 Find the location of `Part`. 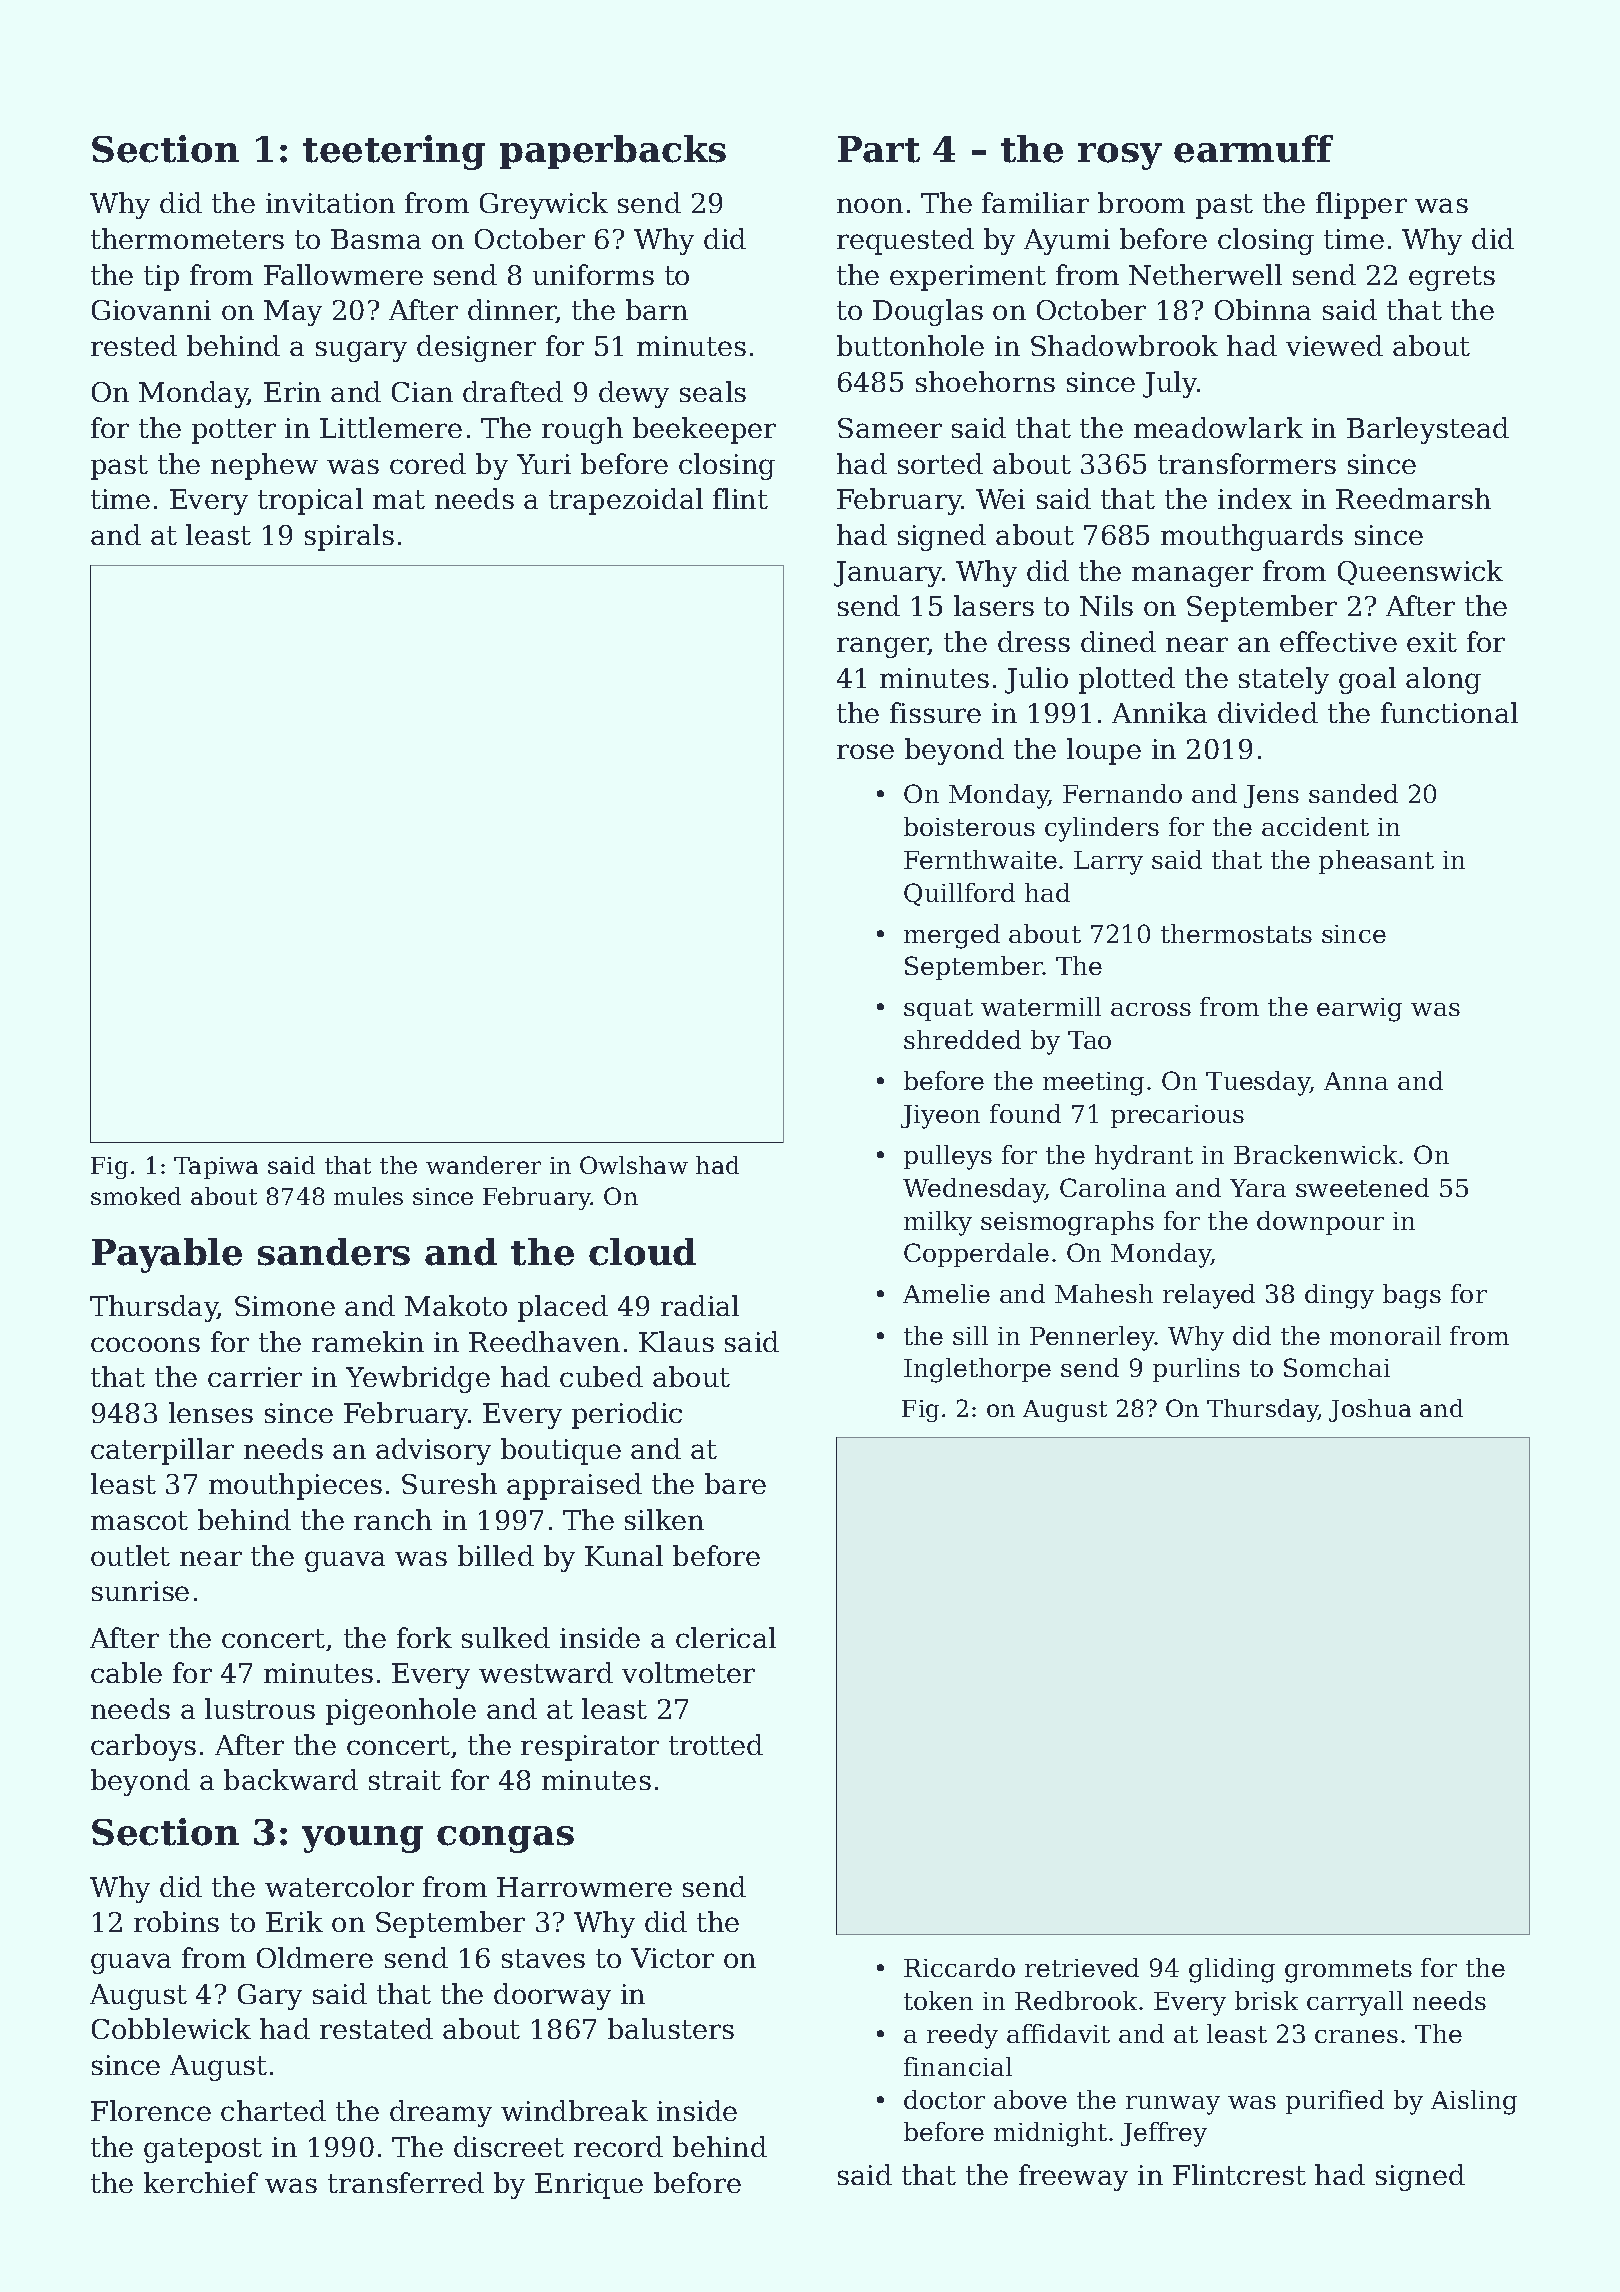

Part is located at coordinates (879, 149).
